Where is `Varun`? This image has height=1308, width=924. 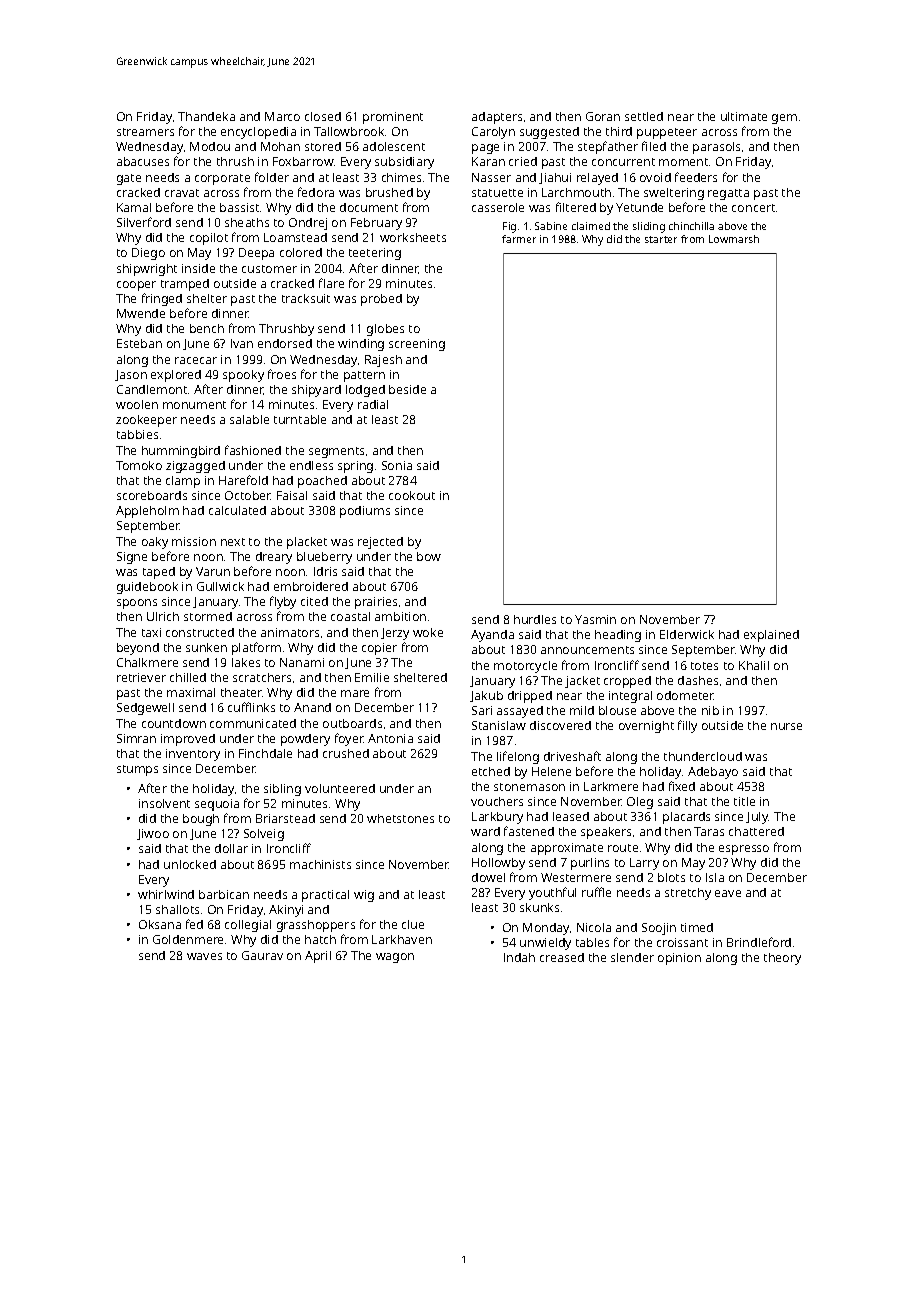 Varun is located at coordinates (213, 571).
